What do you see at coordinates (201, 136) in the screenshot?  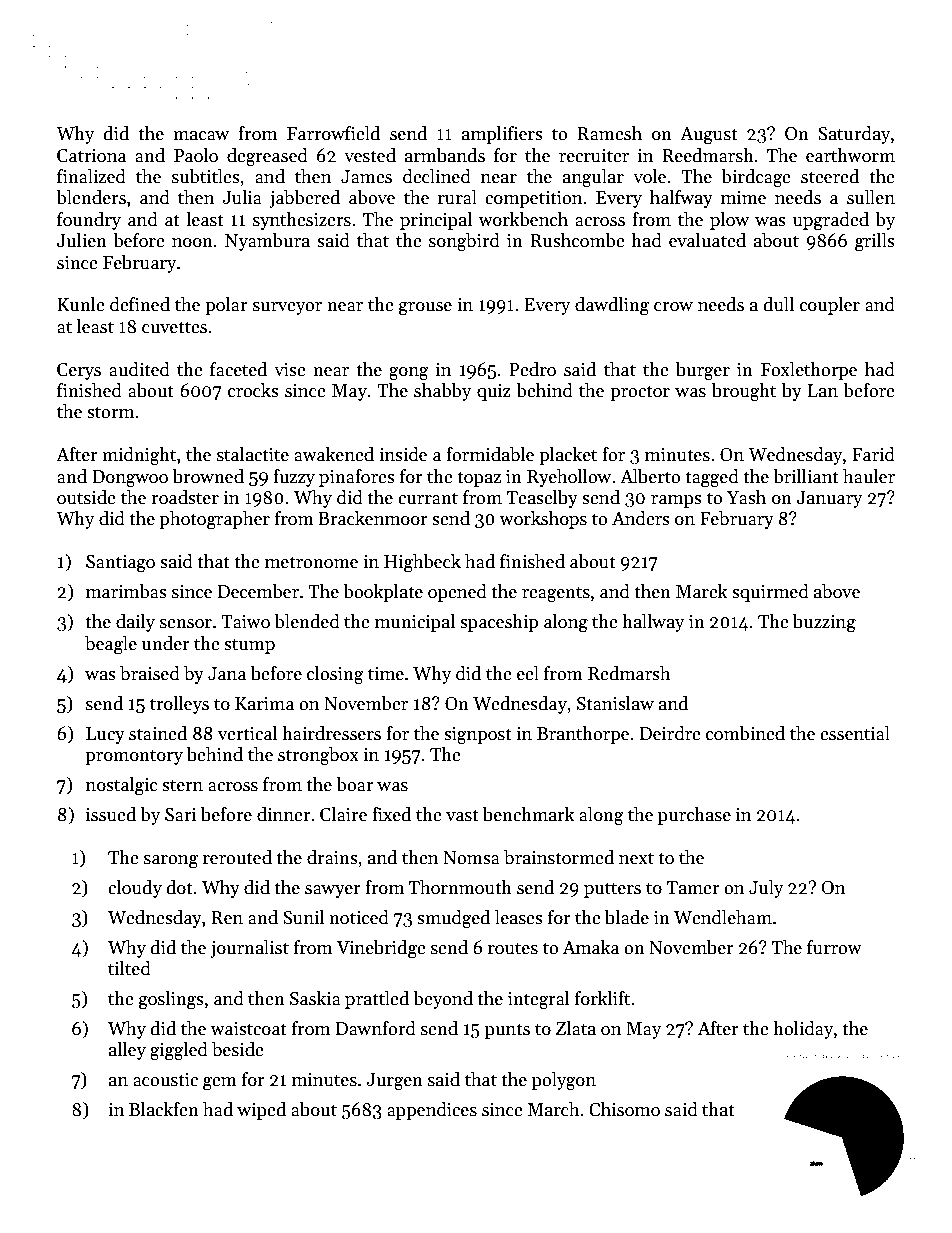 I see `macaw` at bounding box center [201, 136].
